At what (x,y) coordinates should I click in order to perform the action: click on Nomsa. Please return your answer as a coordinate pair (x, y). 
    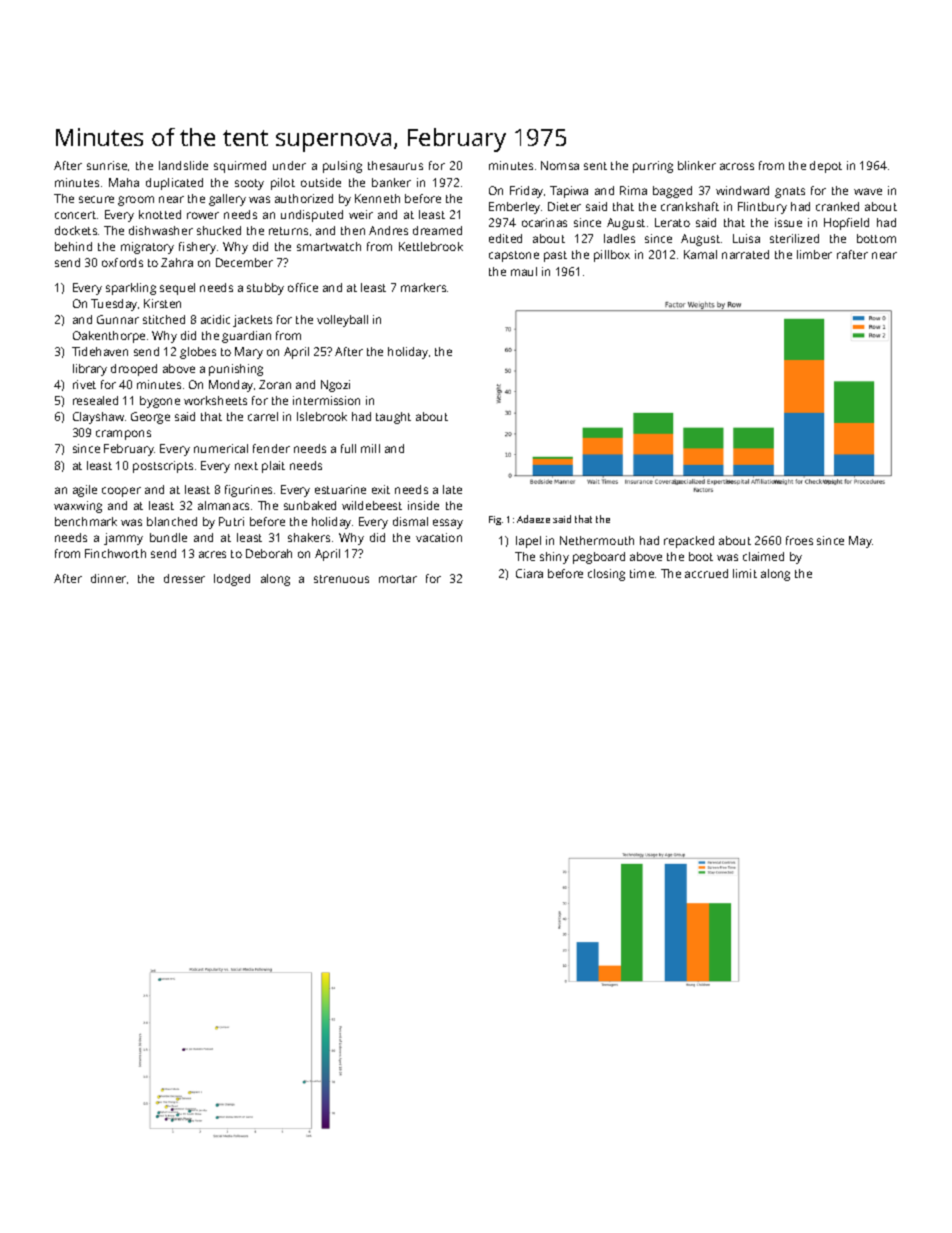
    Looking at the image, I should click on (560, 165).
